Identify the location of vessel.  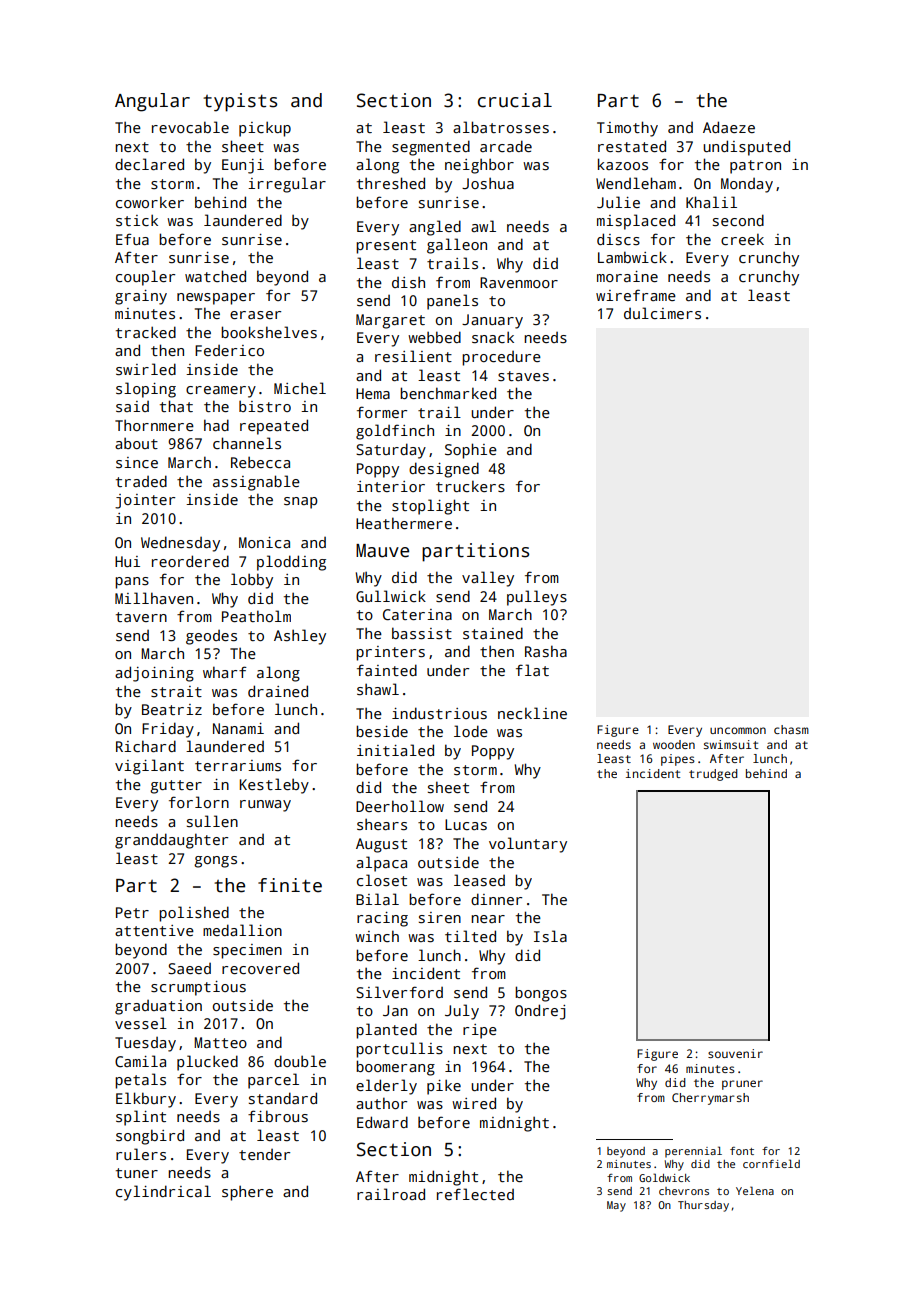
(141, 1023).
